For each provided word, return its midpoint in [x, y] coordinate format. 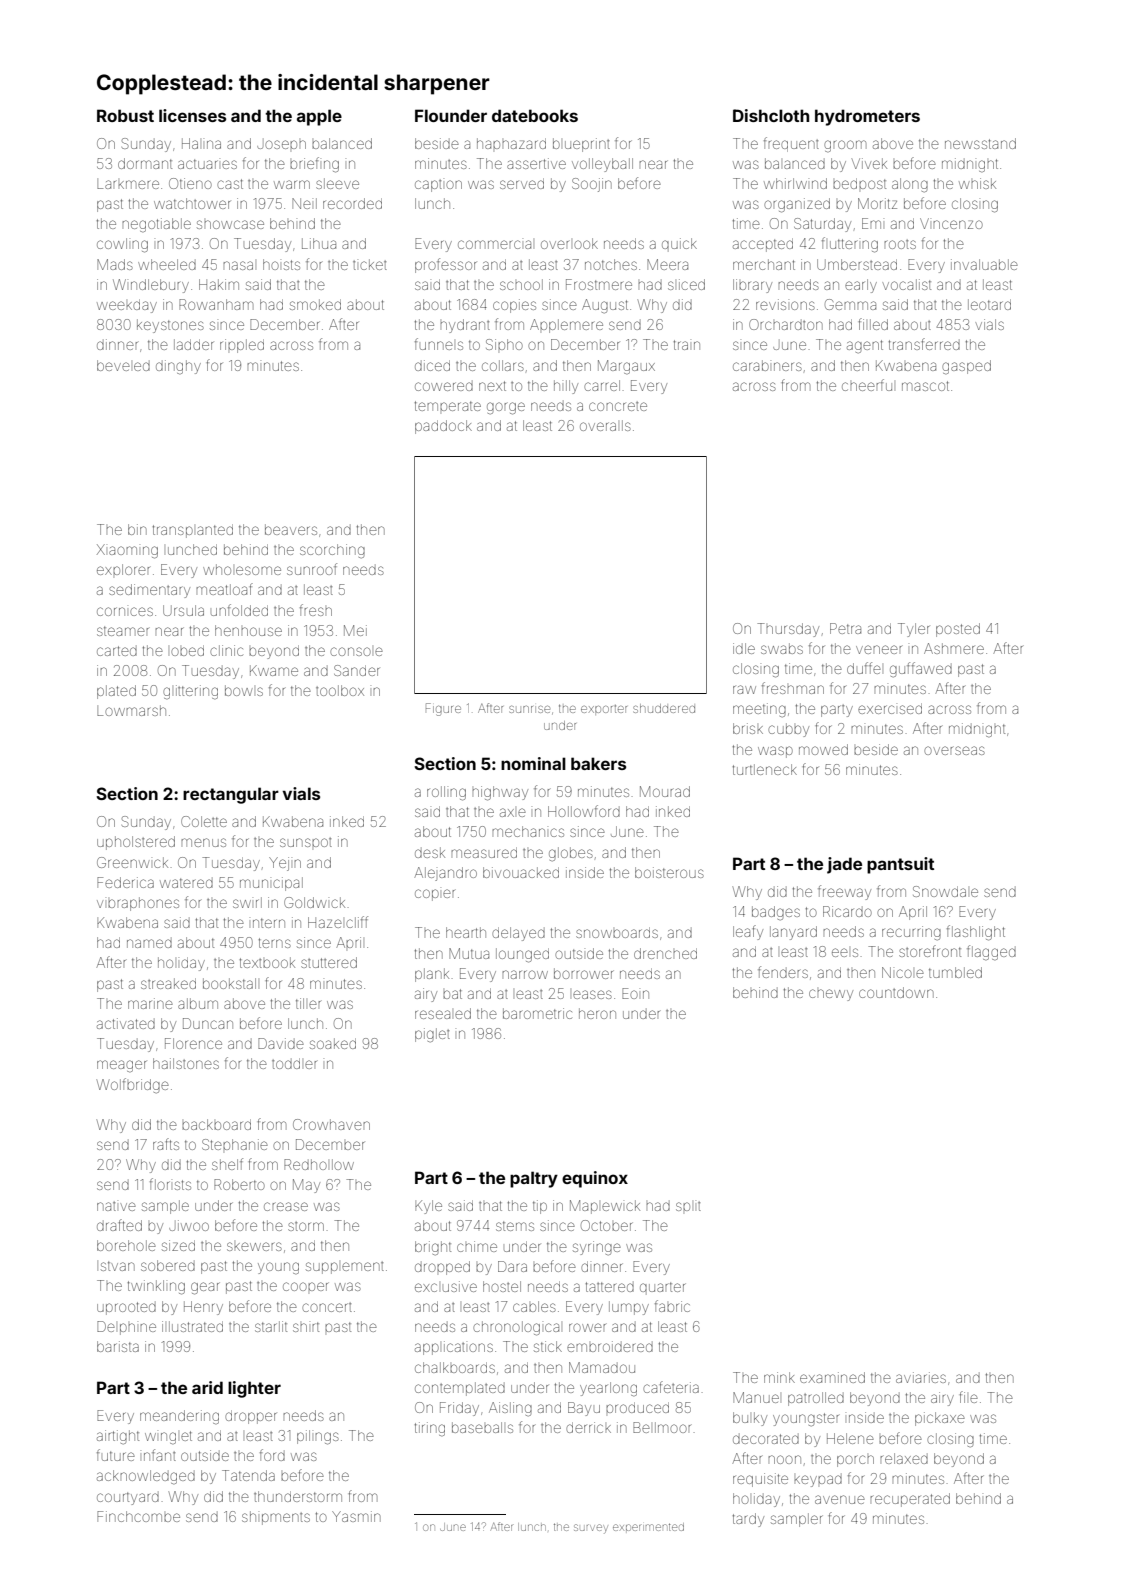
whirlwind [795, 183]
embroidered [610, 1346]
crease [286, 1206]
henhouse [248, 630]
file [969, 1397]
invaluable [984, 264]
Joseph [281, 144]
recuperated [910, 1500]
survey [591, 1529]
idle [744, 648]
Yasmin [356, 1516]
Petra [845, 628]
